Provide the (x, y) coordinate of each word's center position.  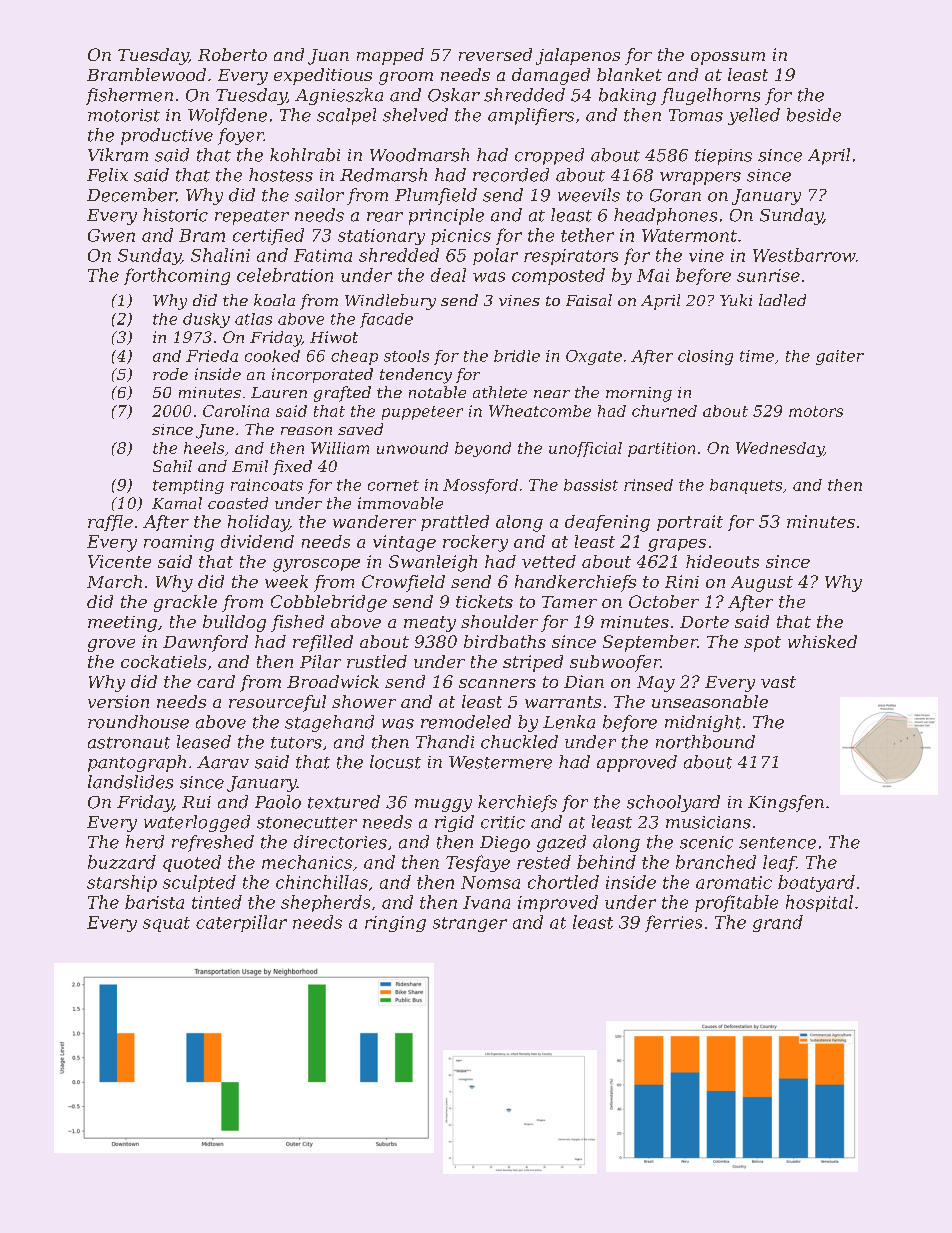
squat (166, 924)
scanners (497, 683)
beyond (483, 449)
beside (814, 115)
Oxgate (594, 357)
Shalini (220, 255)
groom (406, 78)
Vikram (118, 155)
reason (306, 431)
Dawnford (205, 643)
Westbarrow (804, 255)
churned (664, 411)
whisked (822, 641)
